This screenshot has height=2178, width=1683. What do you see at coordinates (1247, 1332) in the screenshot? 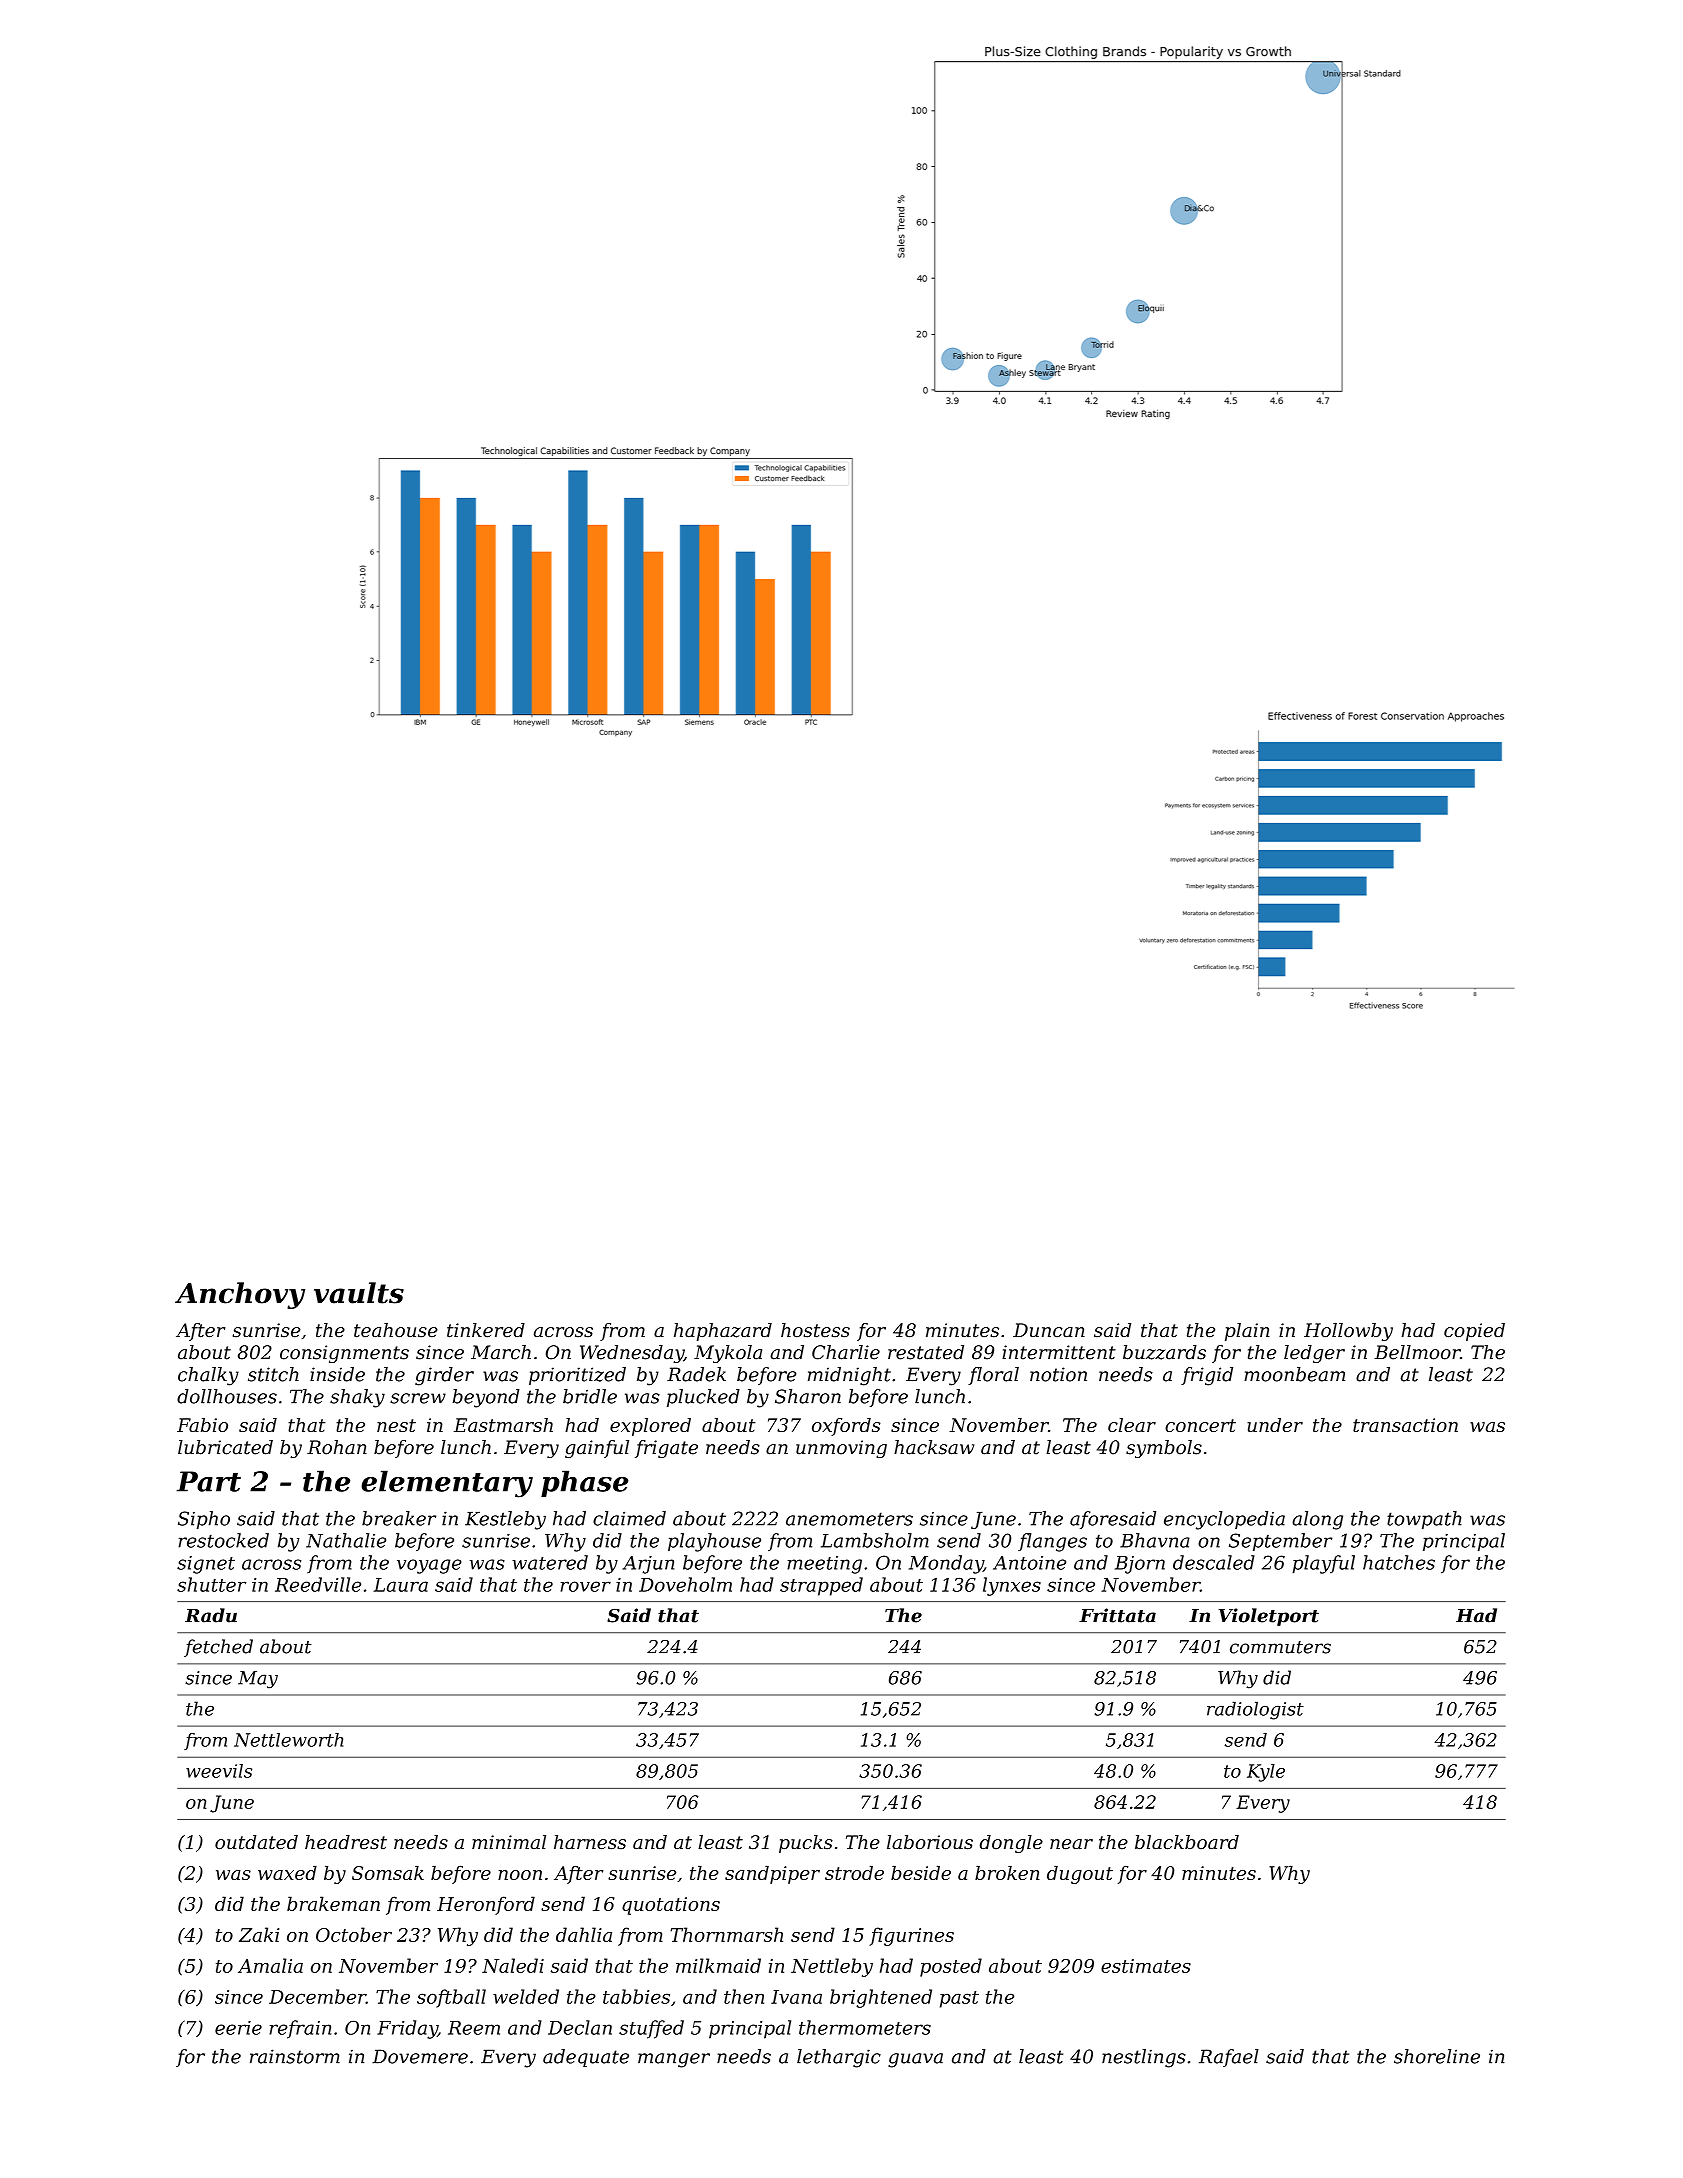
I see `plain` at bounding box center [1247, 1332].
